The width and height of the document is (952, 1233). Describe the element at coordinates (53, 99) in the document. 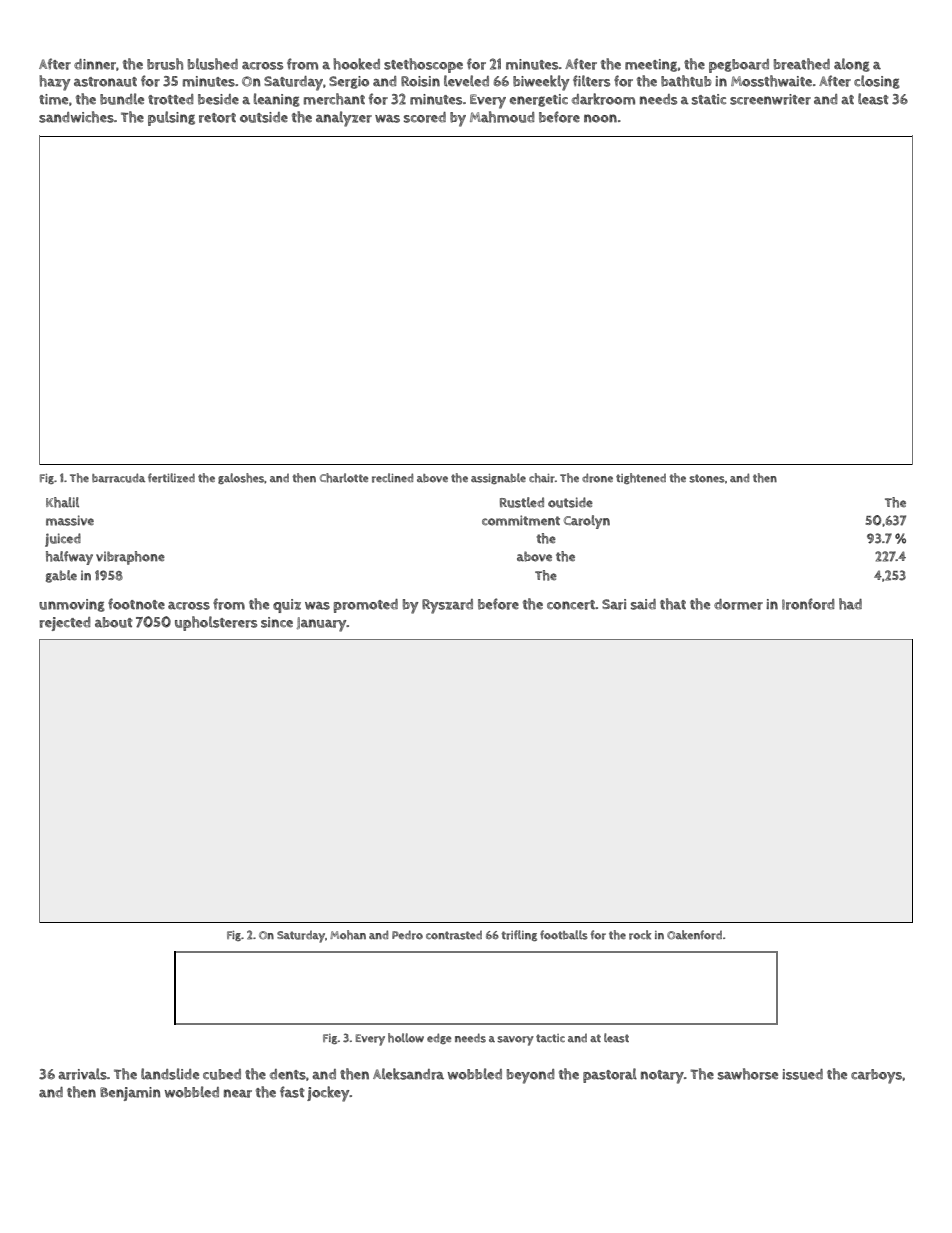

I see `time` at that location.
